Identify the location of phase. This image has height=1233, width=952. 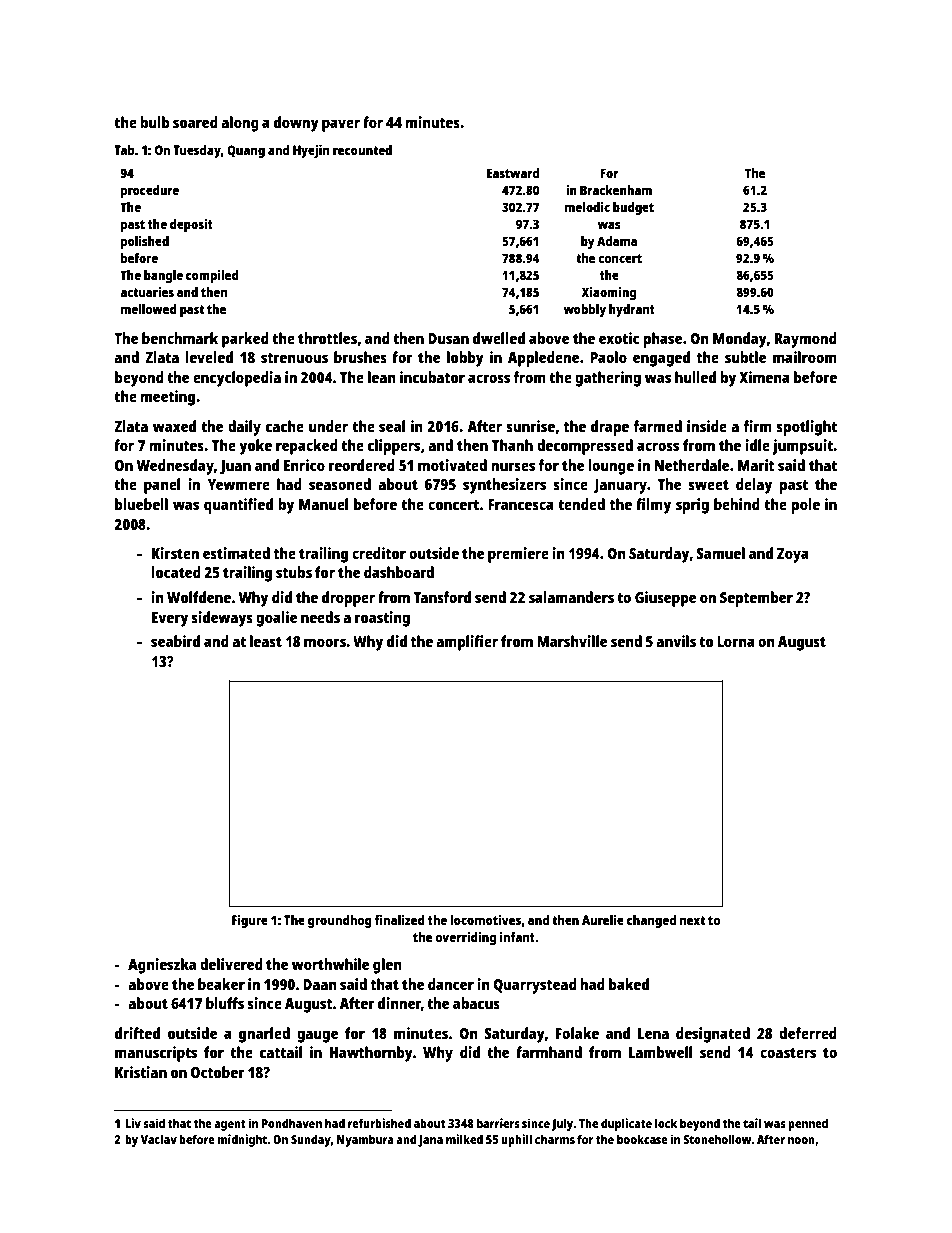
(662, 340).
